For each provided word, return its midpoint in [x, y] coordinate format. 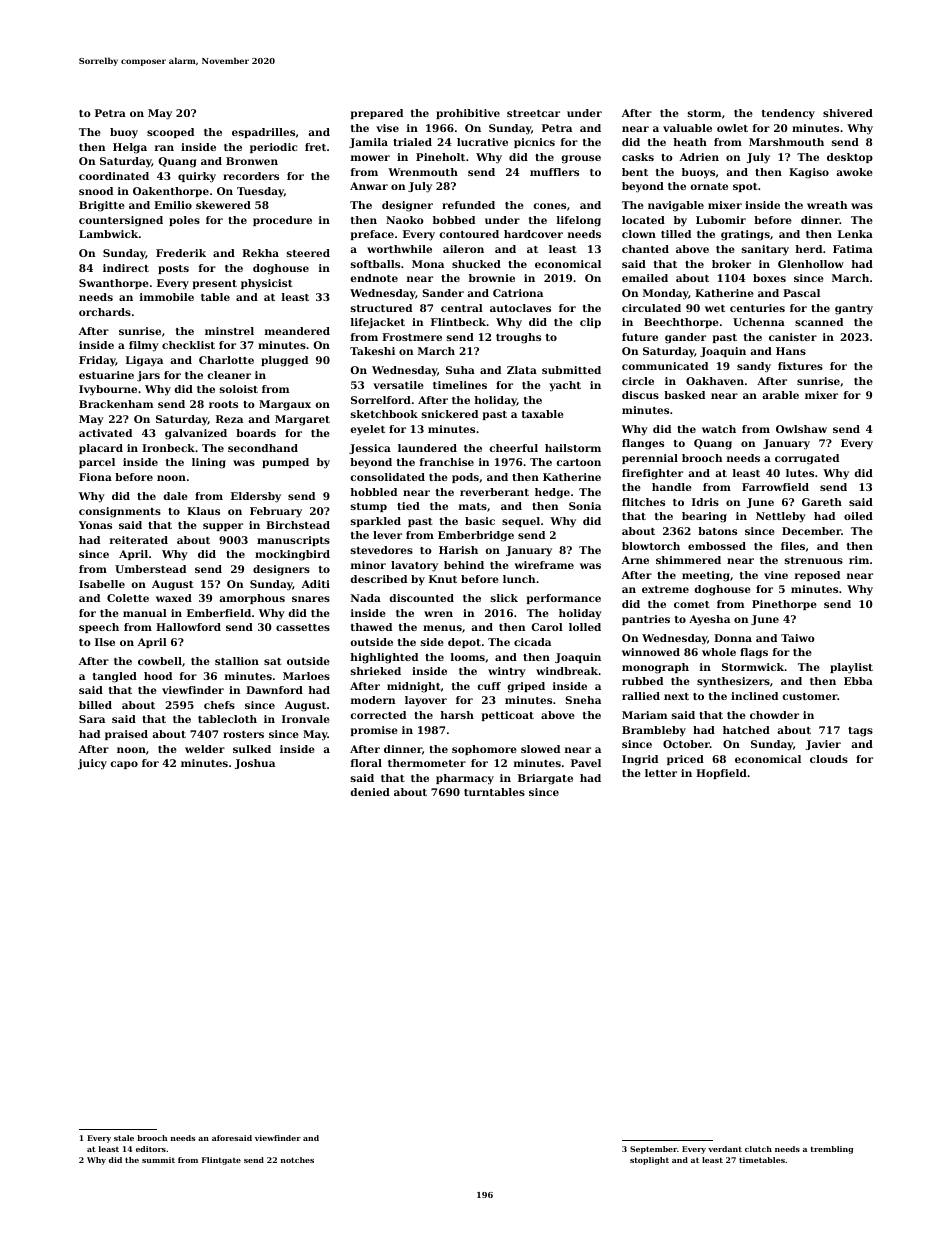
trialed [412, 142]
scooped [170, 133]
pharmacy [465, 779]
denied [370, 792]
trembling [832, 1150]
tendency [788, 114]
